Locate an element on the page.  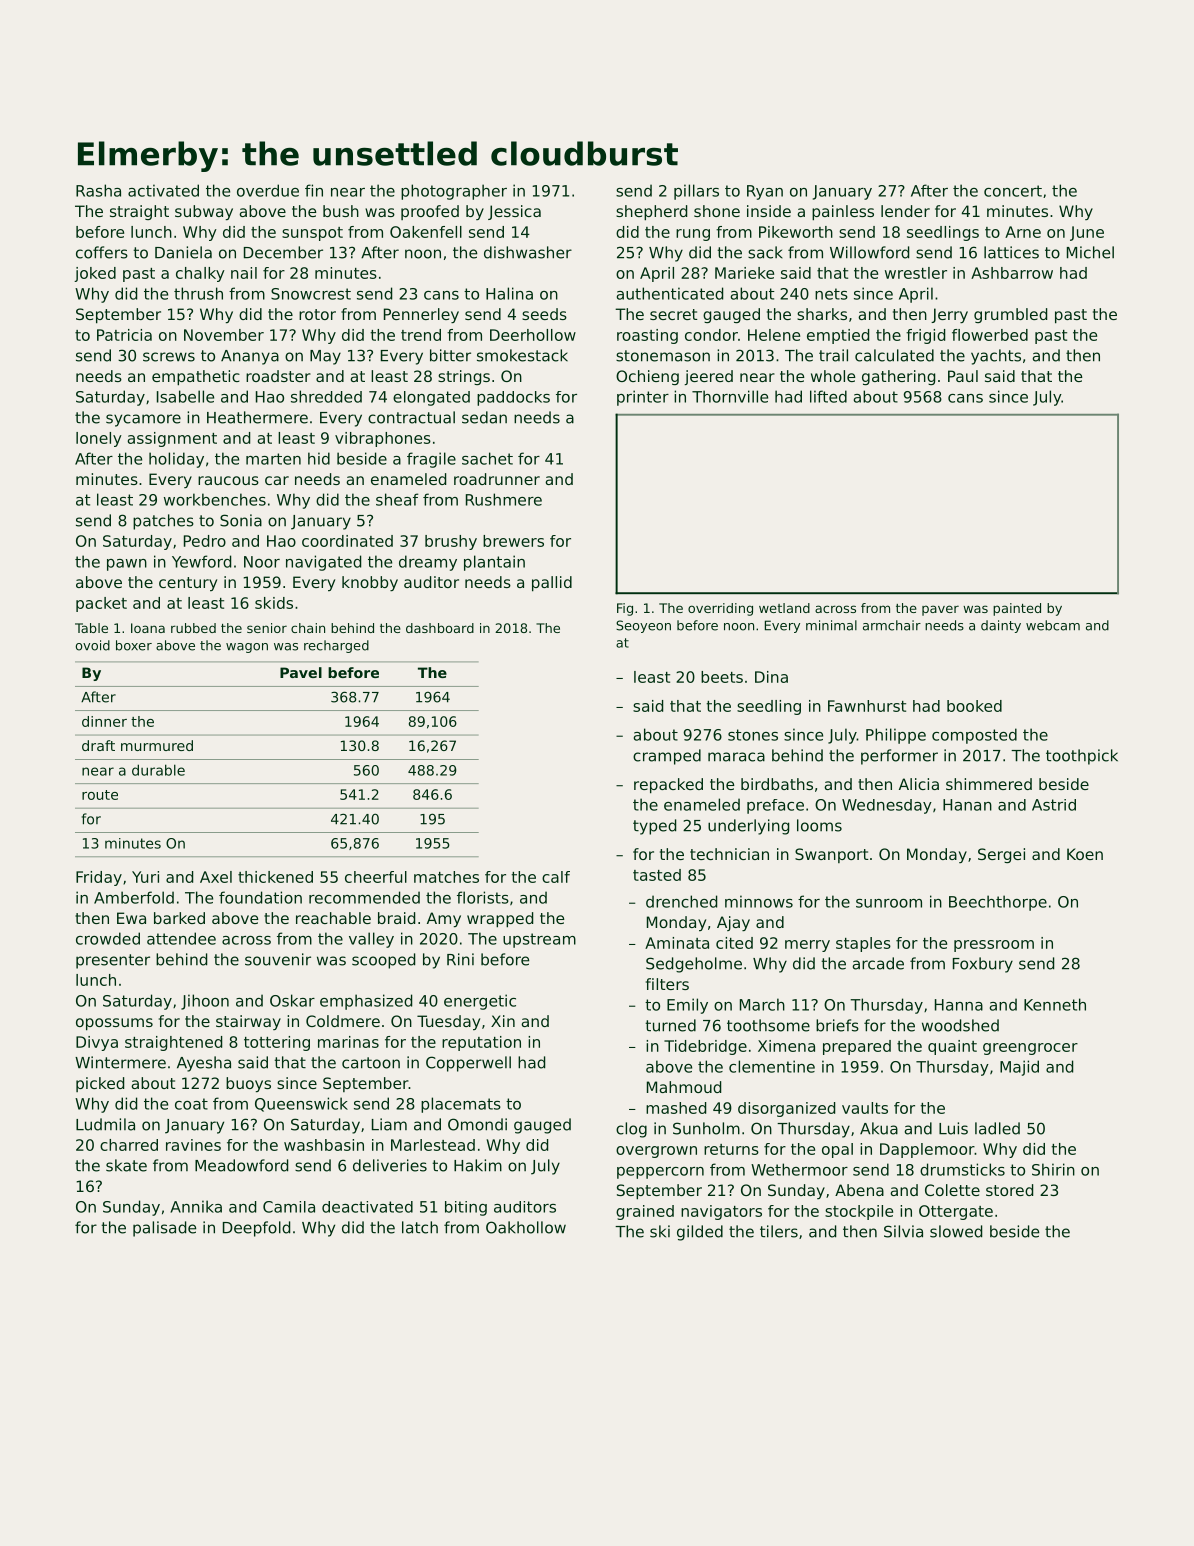
Halina is located at coordinates (509, 293).
